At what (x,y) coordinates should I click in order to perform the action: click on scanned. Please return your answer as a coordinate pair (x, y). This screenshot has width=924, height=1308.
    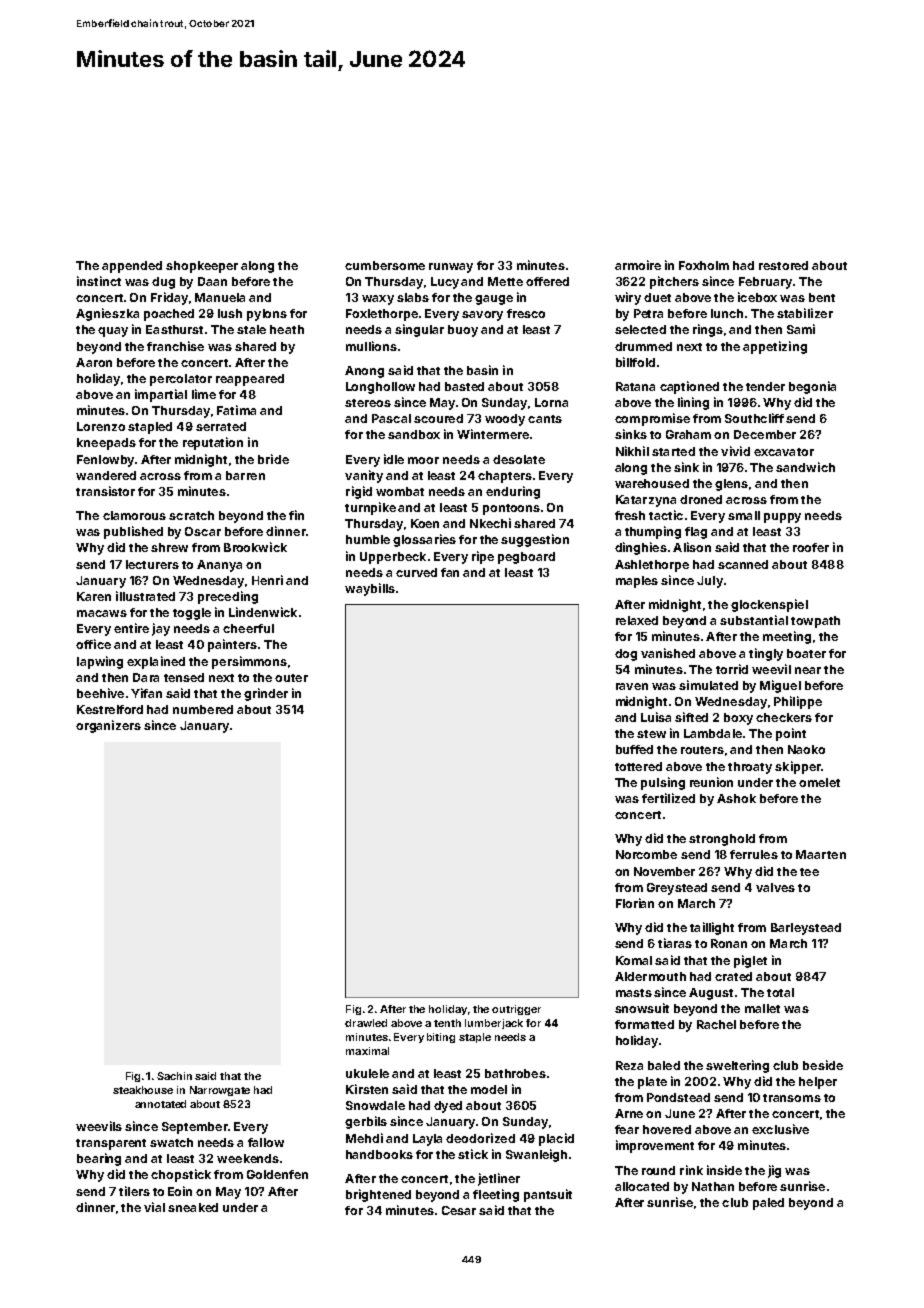
    Looking at the image, I should click on (743, 564).
